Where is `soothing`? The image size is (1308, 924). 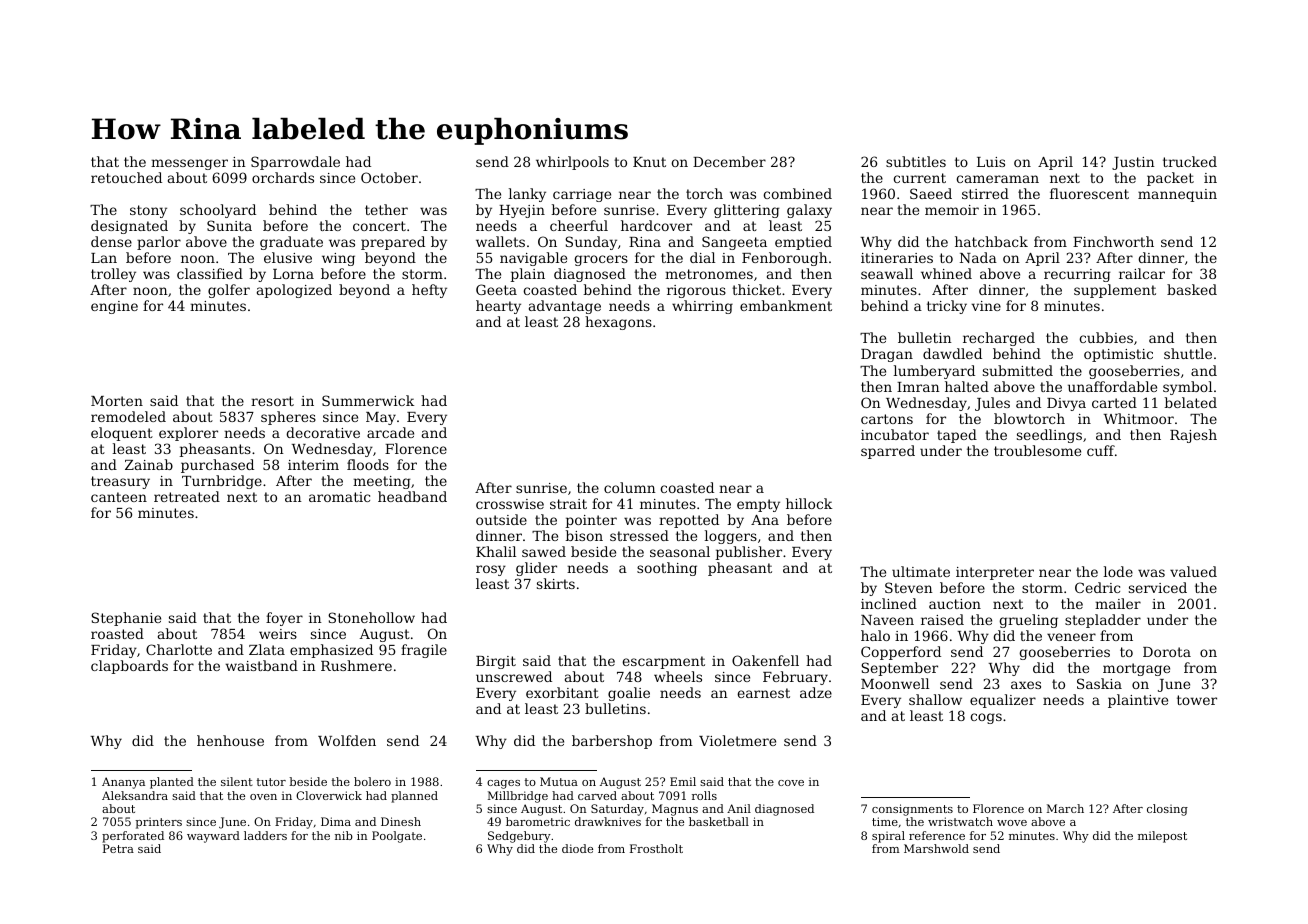
soothing is located at coordinates (667, 569).
